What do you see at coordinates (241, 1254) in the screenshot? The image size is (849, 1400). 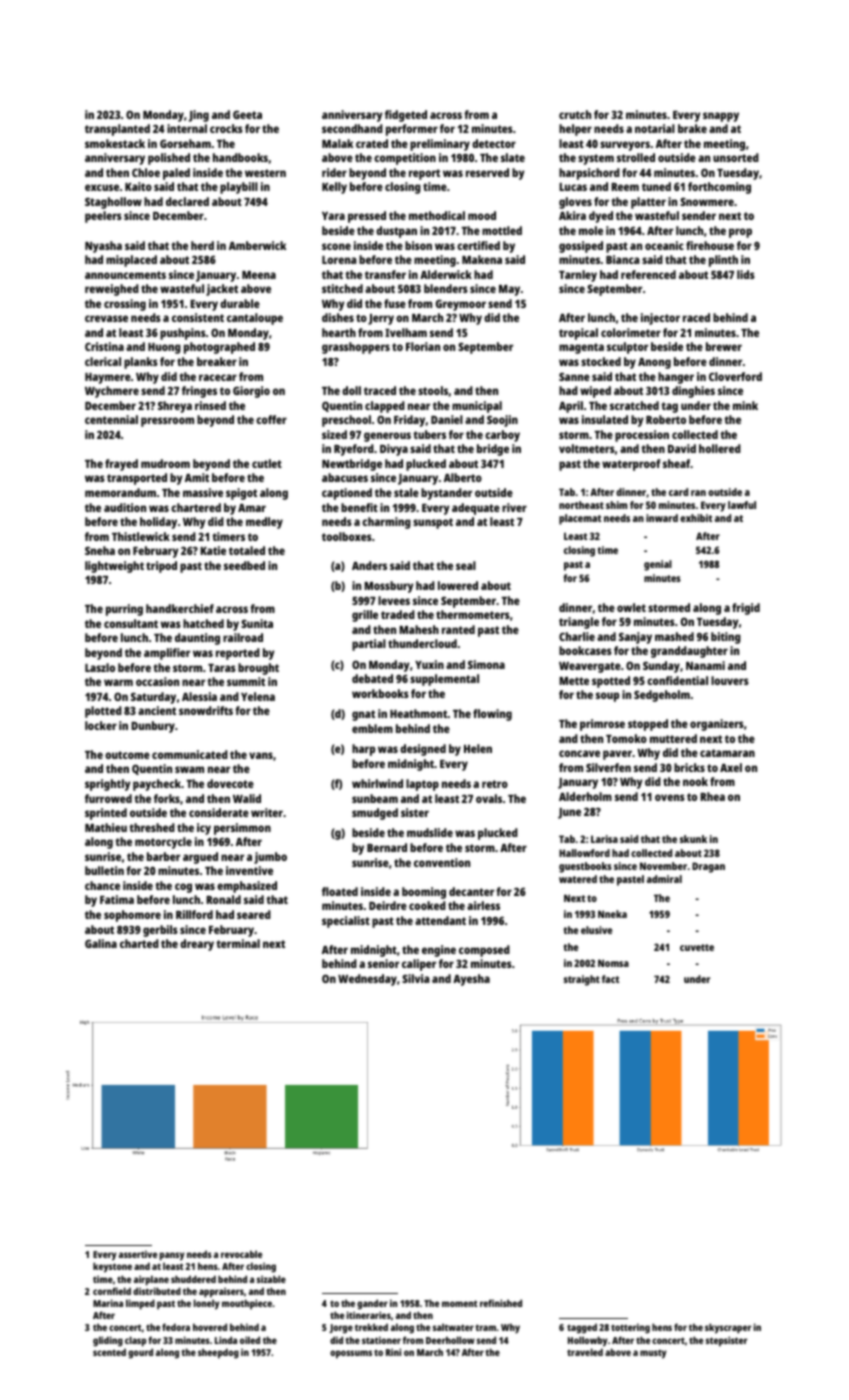 I see `revocable` at bounding box center [241, 1254].
